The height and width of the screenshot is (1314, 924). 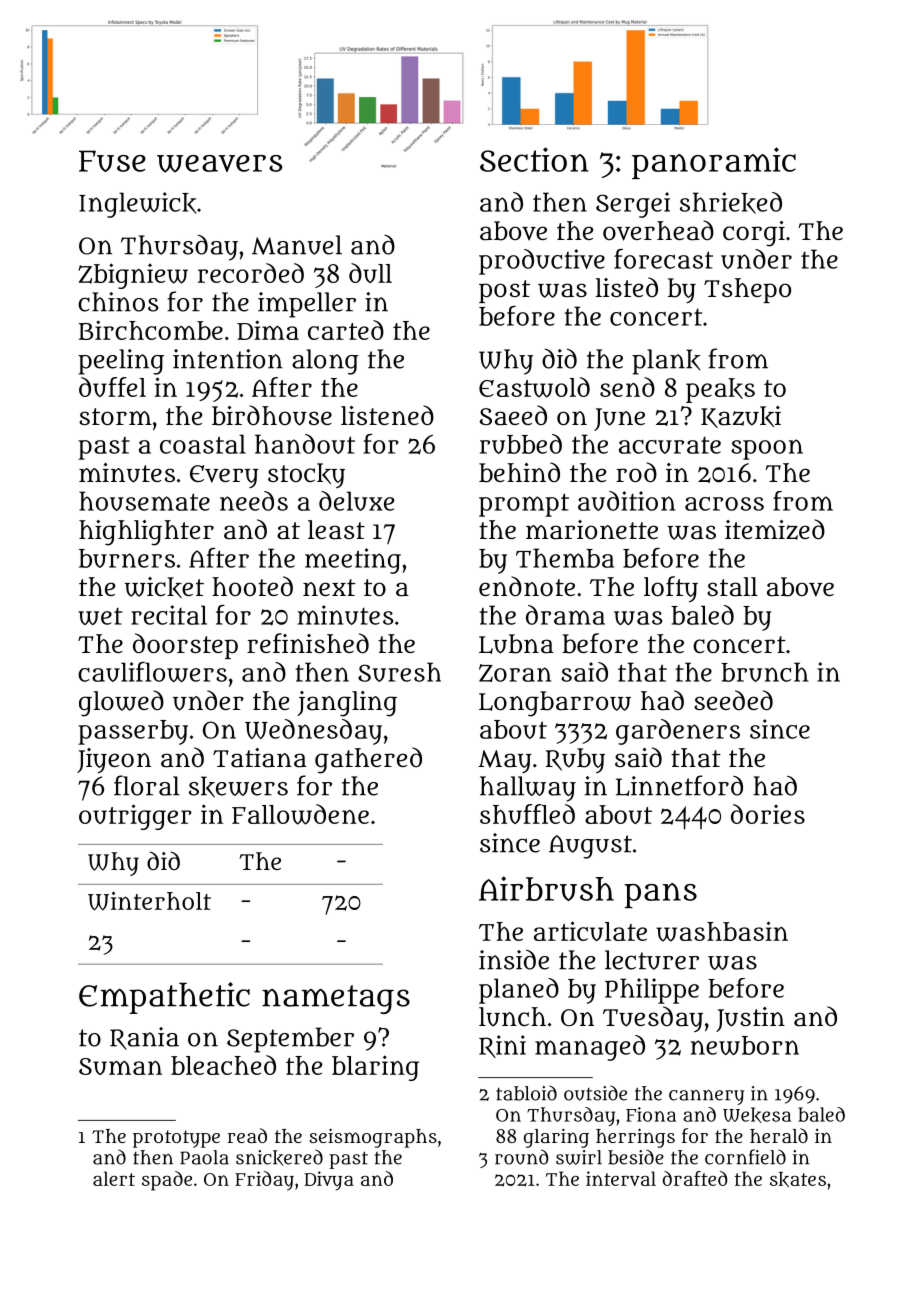 What do you see at coordinates (747, 290) in the screenshot?
I see `Tshepo` at bounding box center [747, 290].
